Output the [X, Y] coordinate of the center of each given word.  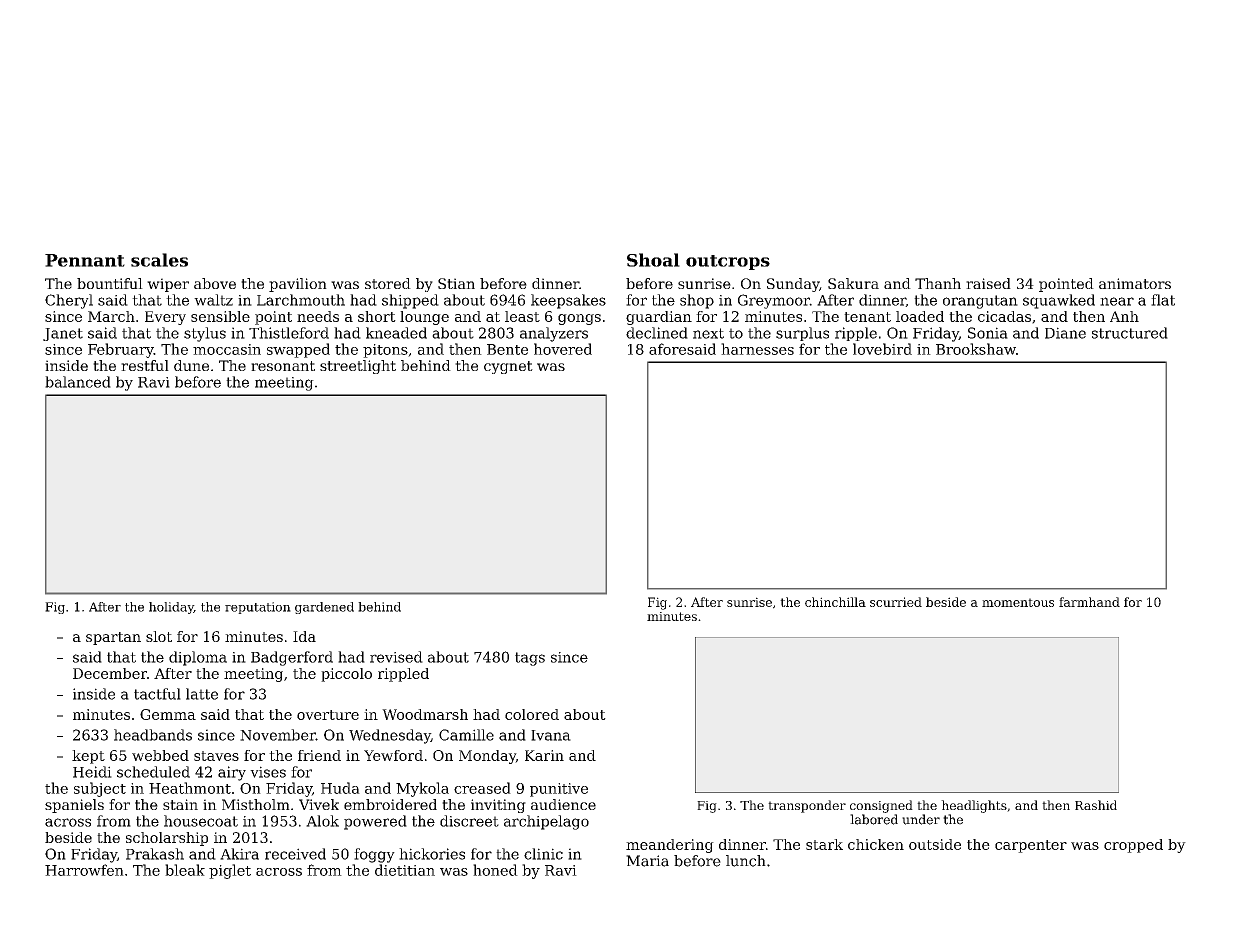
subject [100, 789]
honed [495, 870]
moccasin [227, 349]
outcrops [728, 262]
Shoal [653, 260]
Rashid [1096, 805]
